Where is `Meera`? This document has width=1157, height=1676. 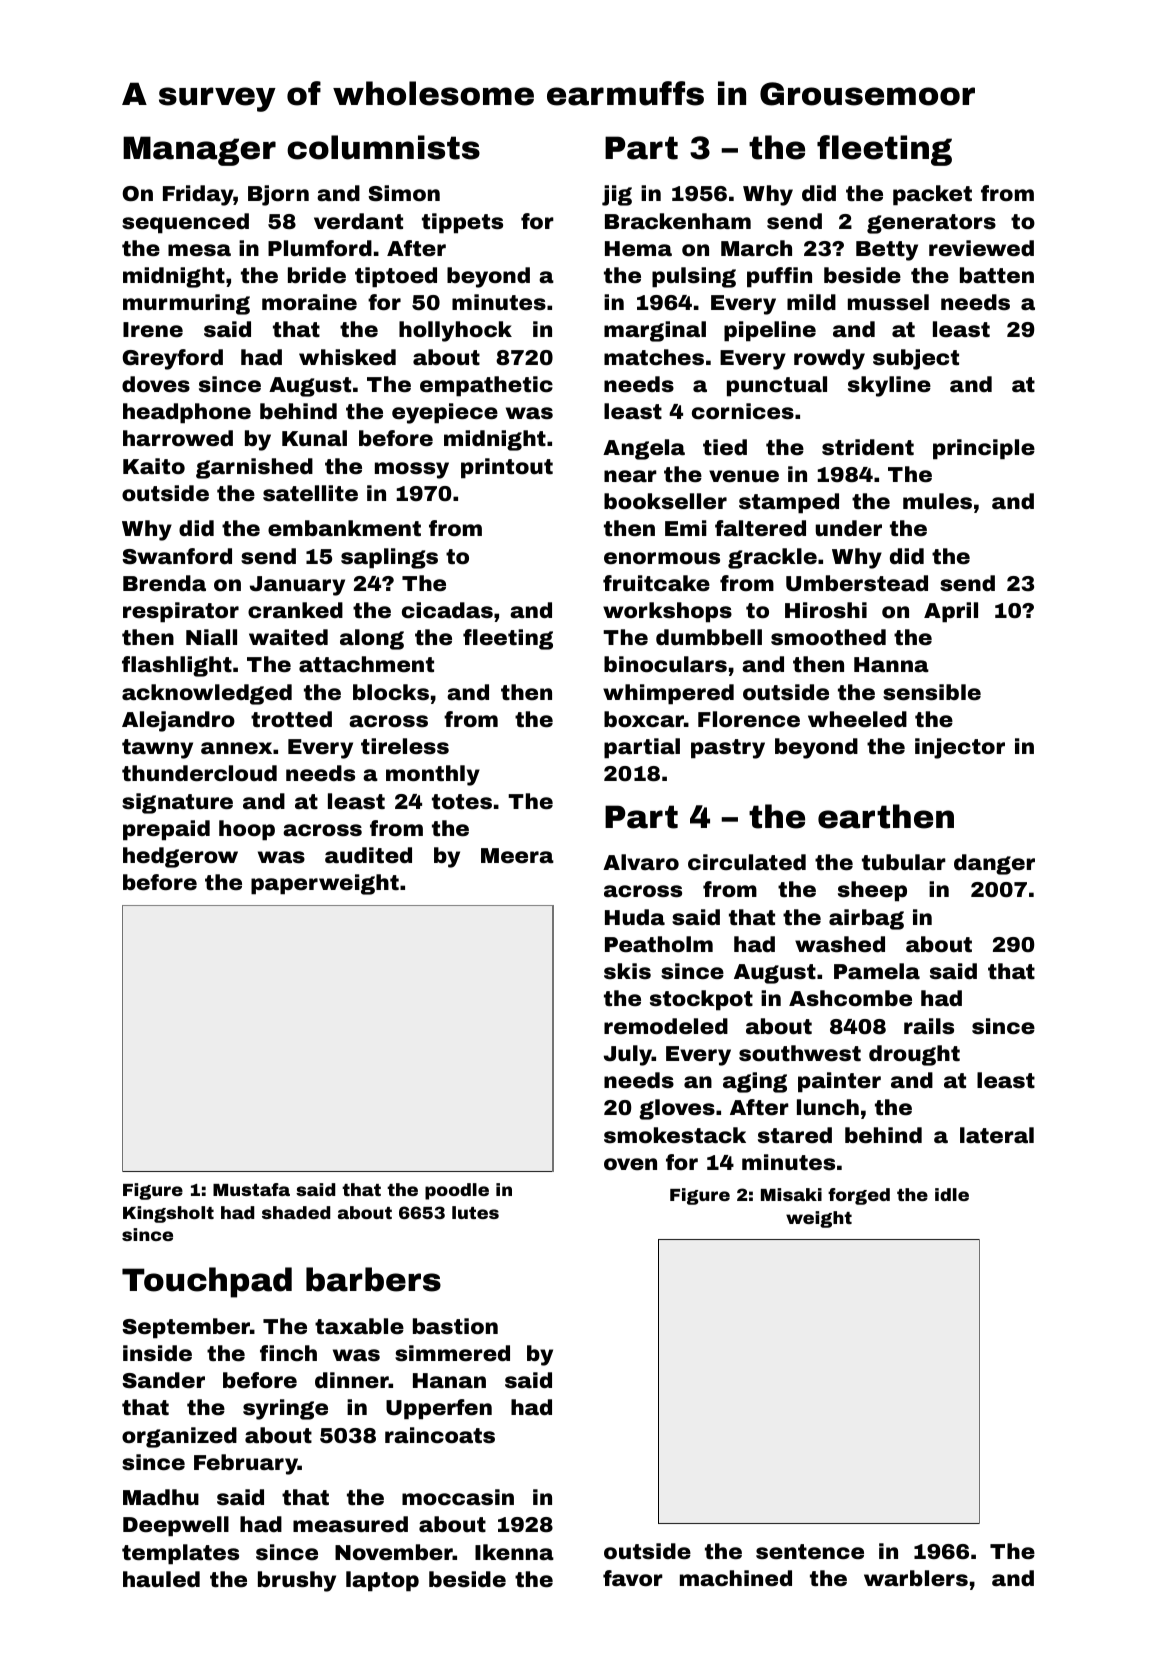
Meera is located at coordinates (517, 856).
